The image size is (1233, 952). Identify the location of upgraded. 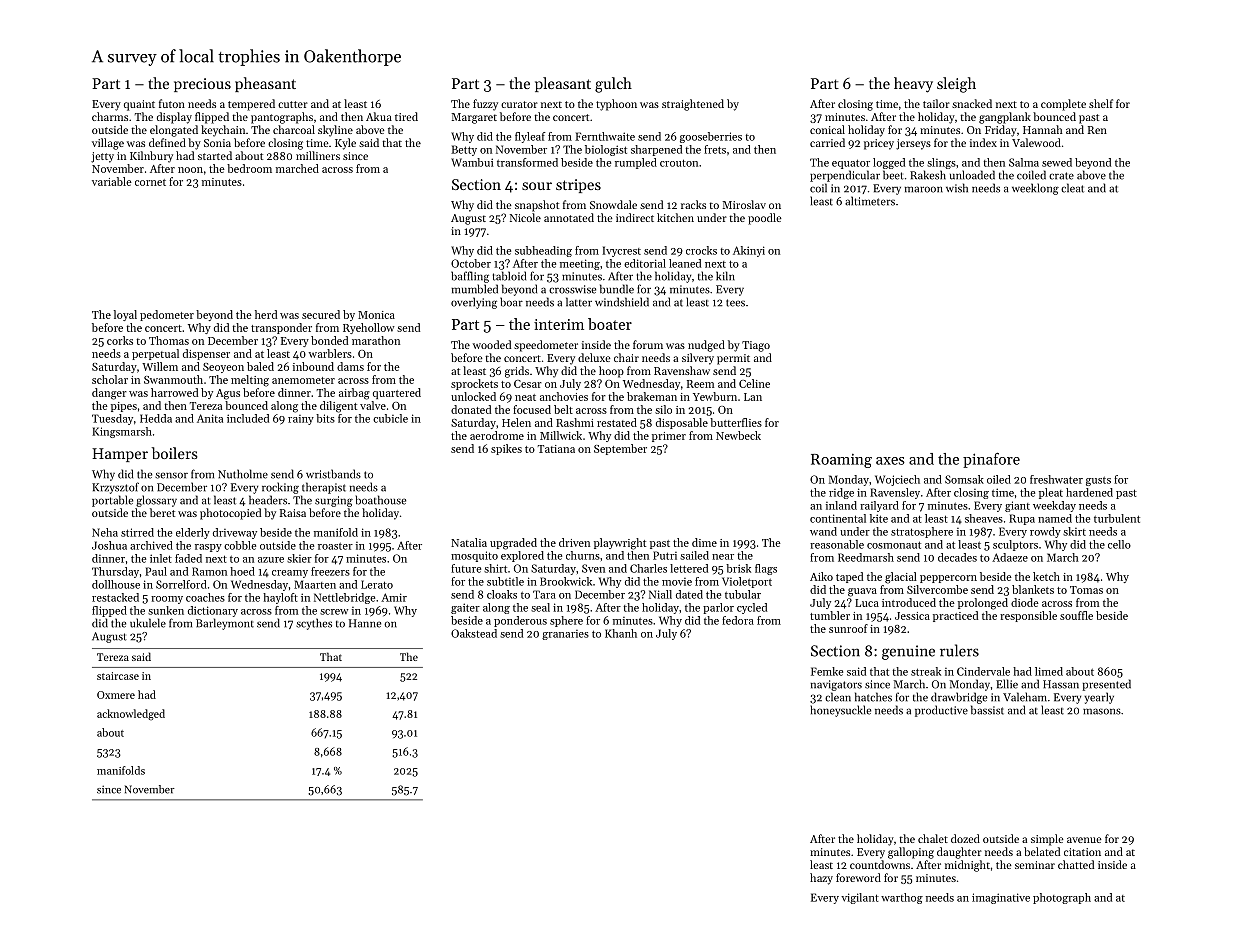
(513, 544).
